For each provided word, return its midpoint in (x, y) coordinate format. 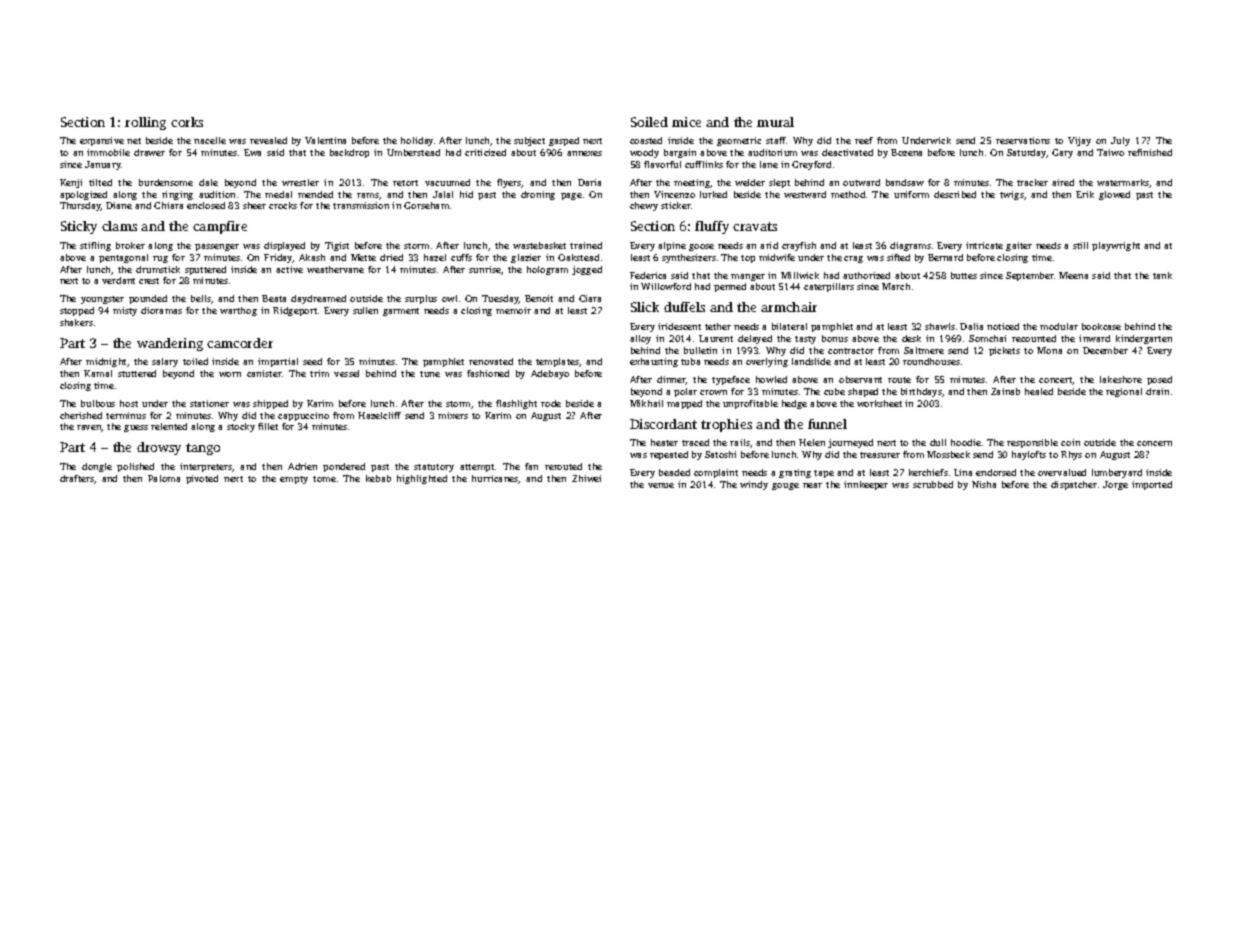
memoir (513, 310)
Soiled (649, 122)
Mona (1049, 350)
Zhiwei (586, 478)
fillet (268, 426)
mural (775, 122)
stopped (77, 311)
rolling (145, 123)
